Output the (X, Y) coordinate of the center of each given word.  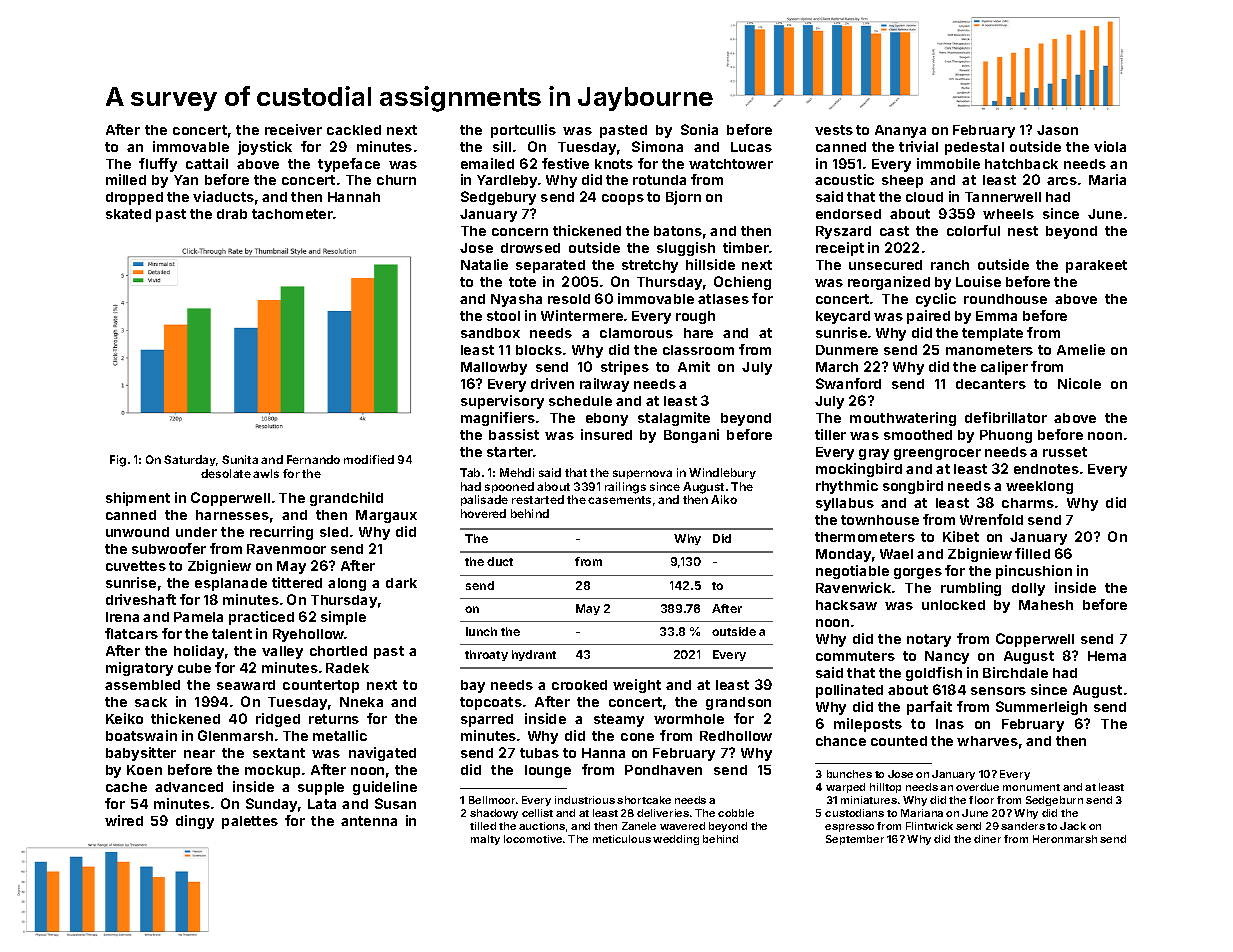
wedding (676, 840)
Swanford (848, 383)
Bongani (691, 436)
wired (124, 820)
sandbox (490, 333)
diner (987, 839)
